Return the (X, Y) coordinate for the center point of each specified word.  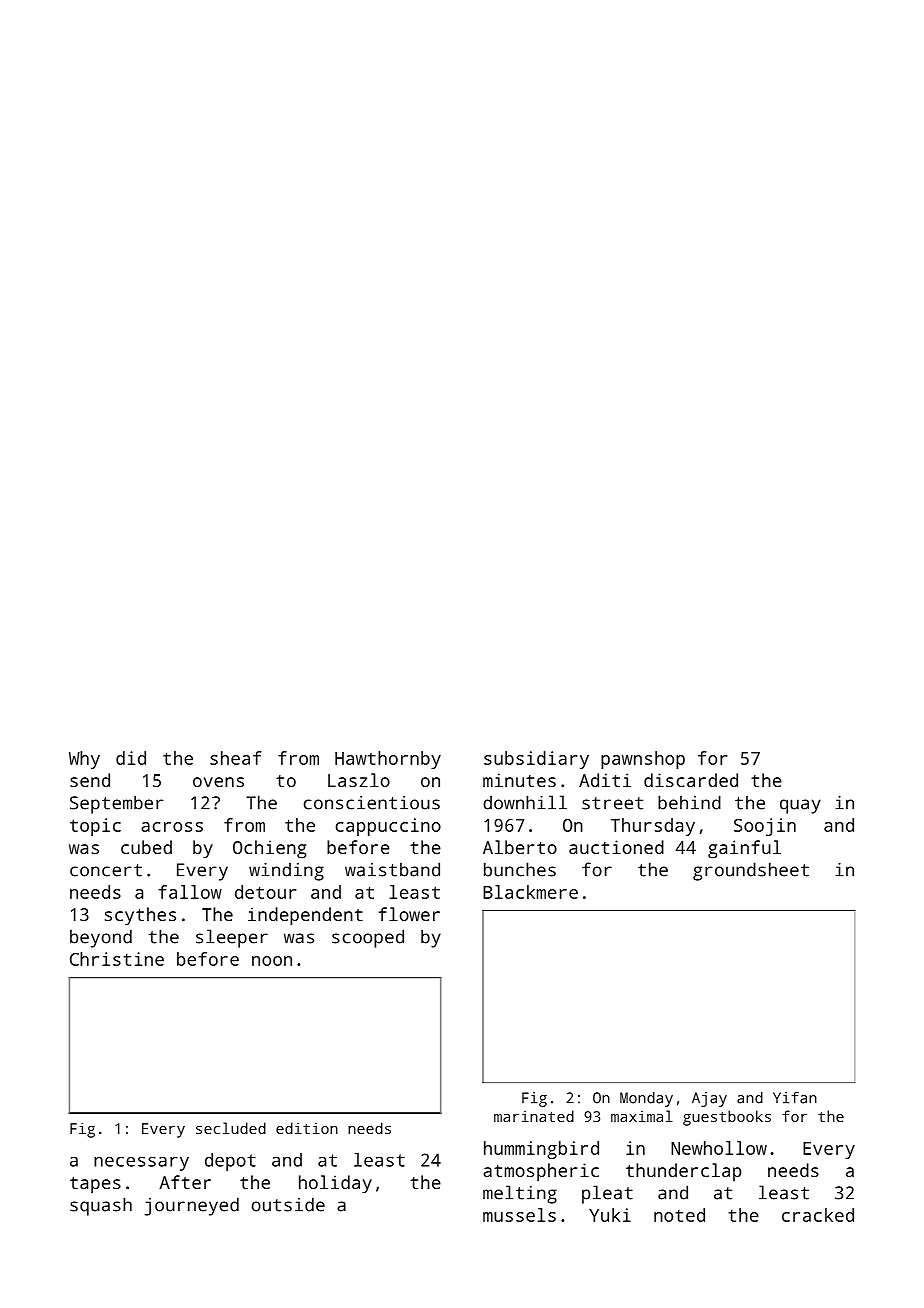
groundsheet (751, 871)
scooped (368, 938)
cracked (818, 1215)
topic (95, 827)
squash (101, 1206)
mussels (519, 1215)
